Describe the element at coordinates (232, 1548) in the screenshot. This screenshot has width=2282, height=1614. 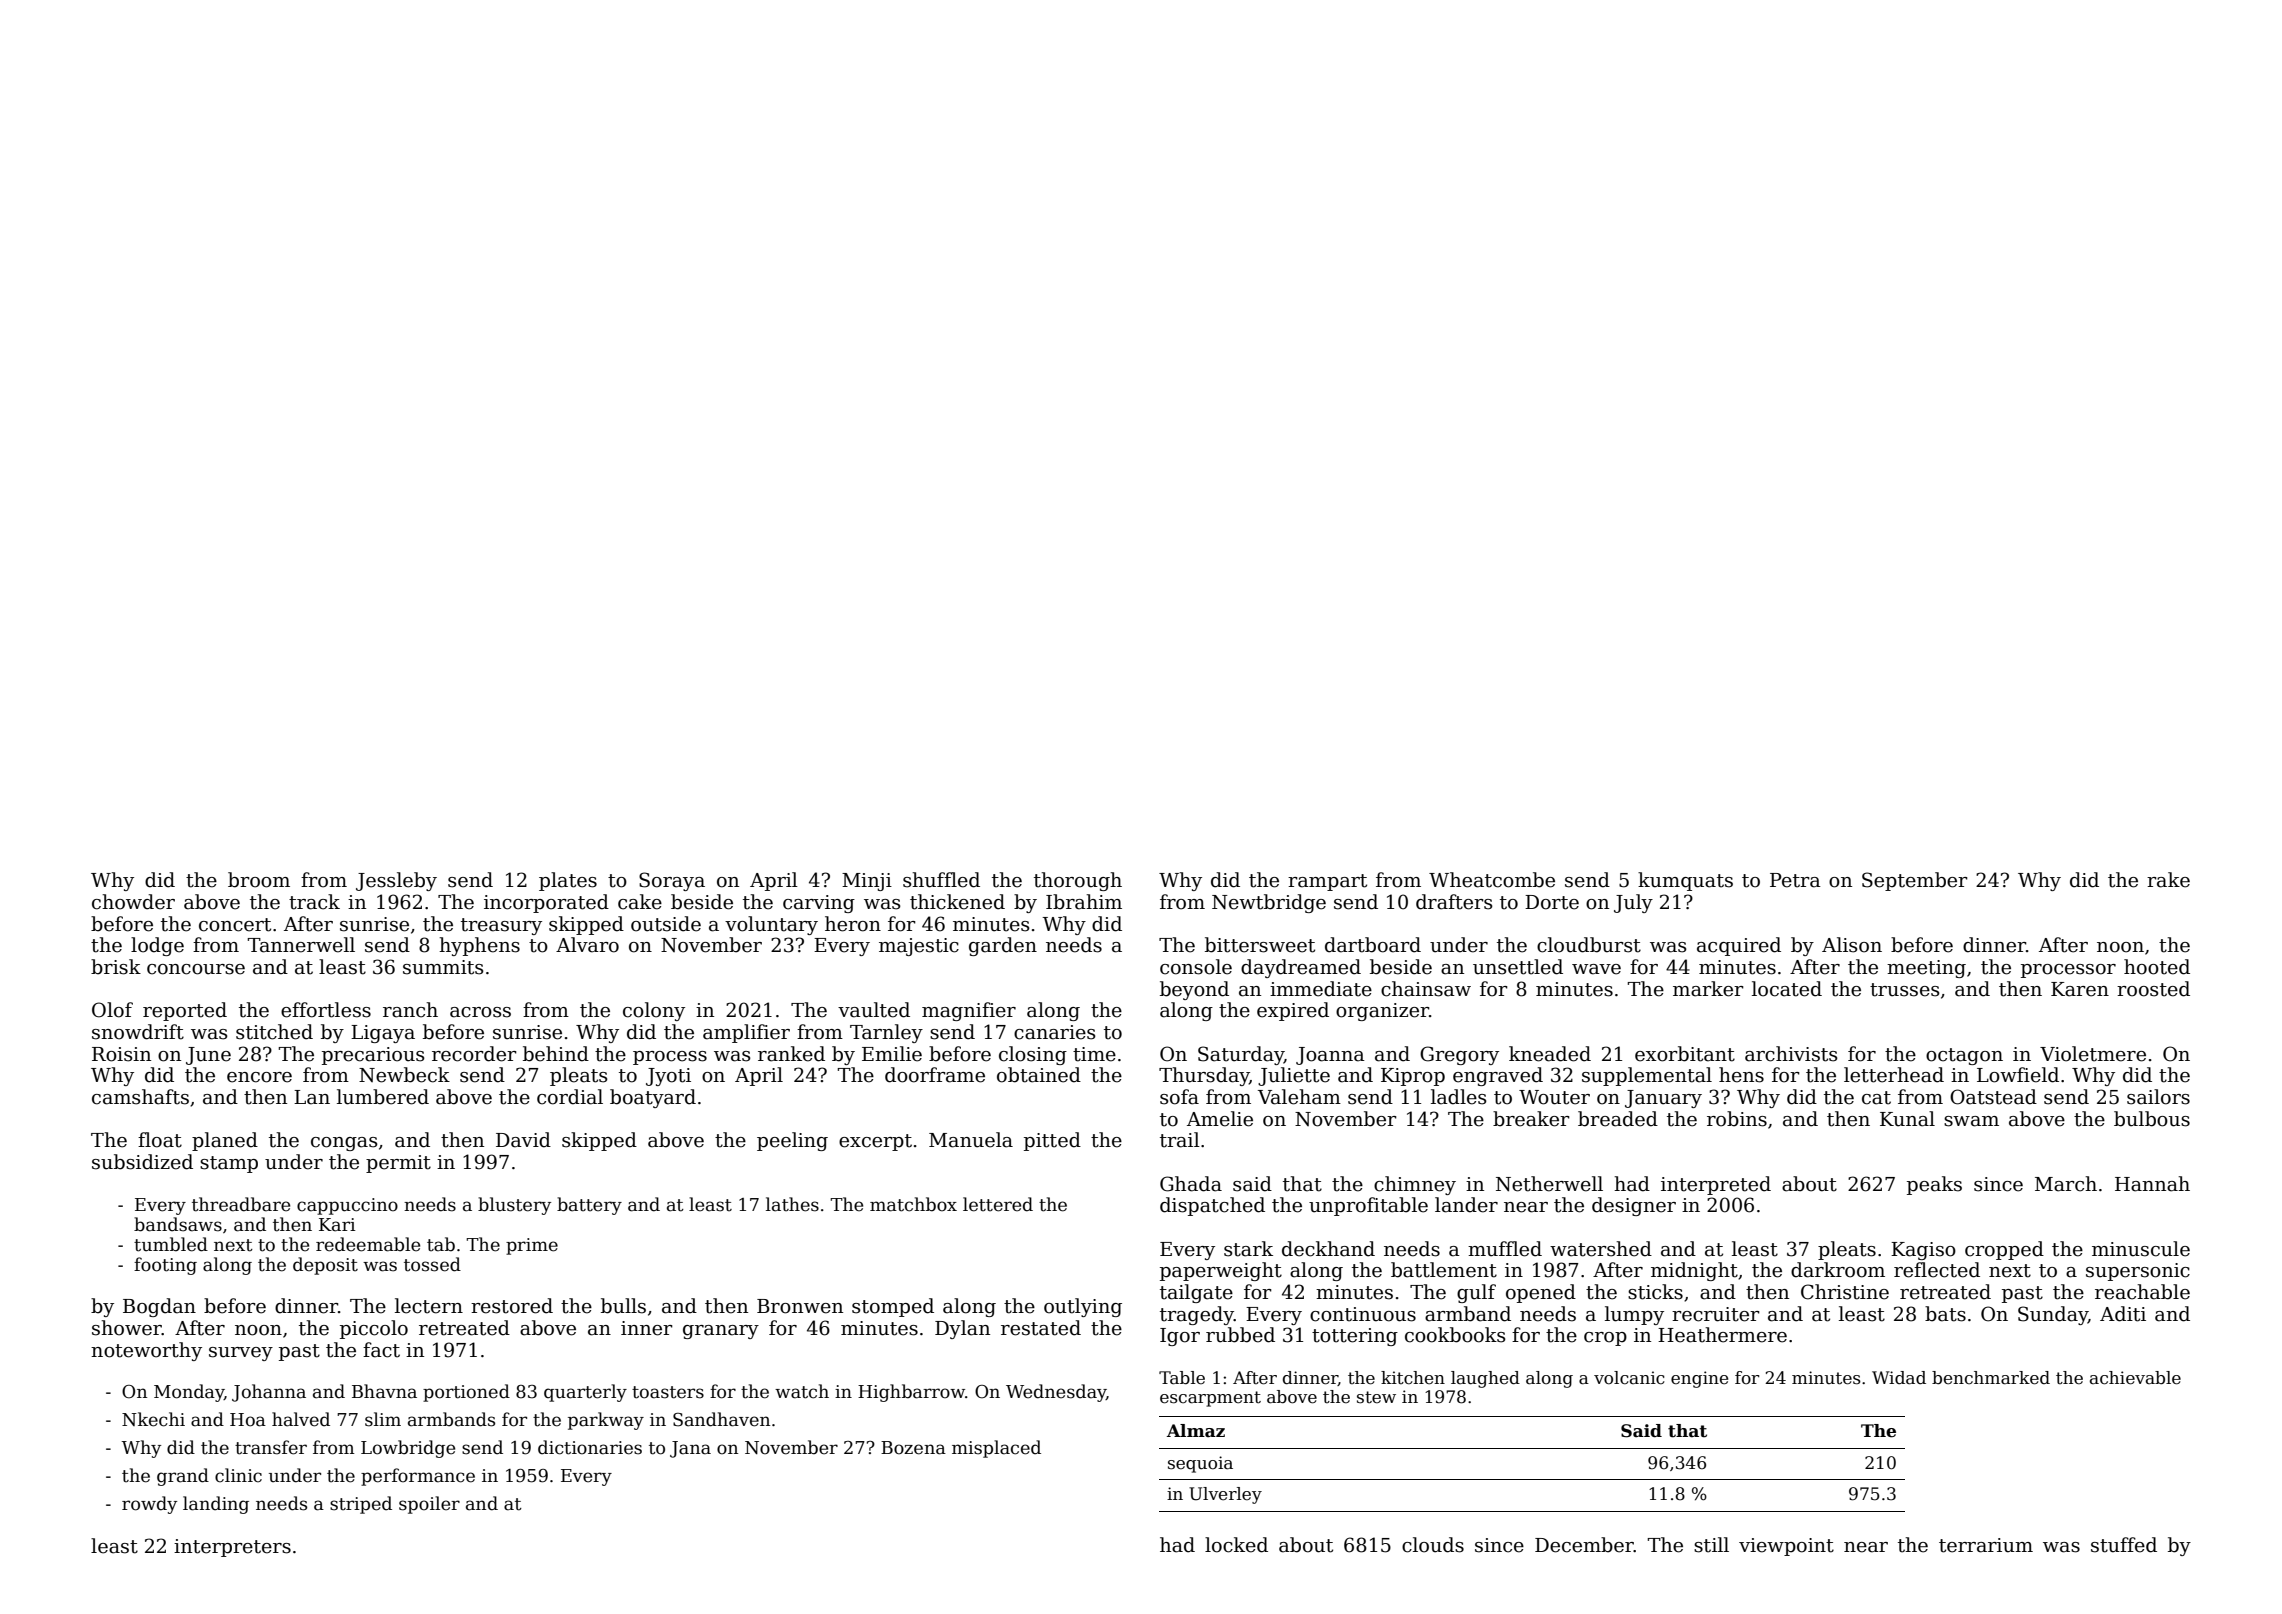
I see `interpreters` at that location.
